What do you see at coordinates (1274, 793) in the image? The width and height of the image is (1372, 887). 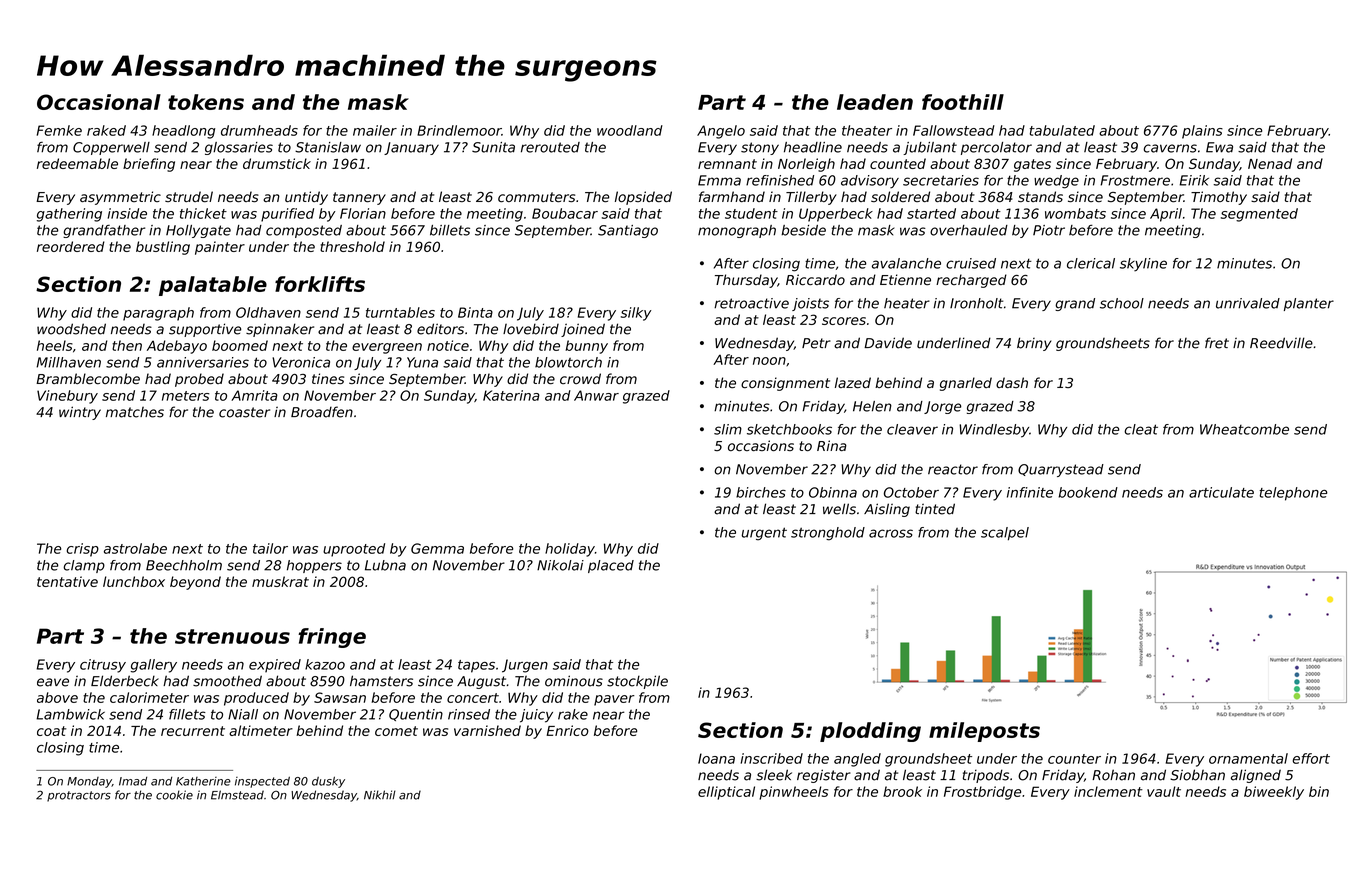 I see `biweekly` at bounding box center [1274, 793].
